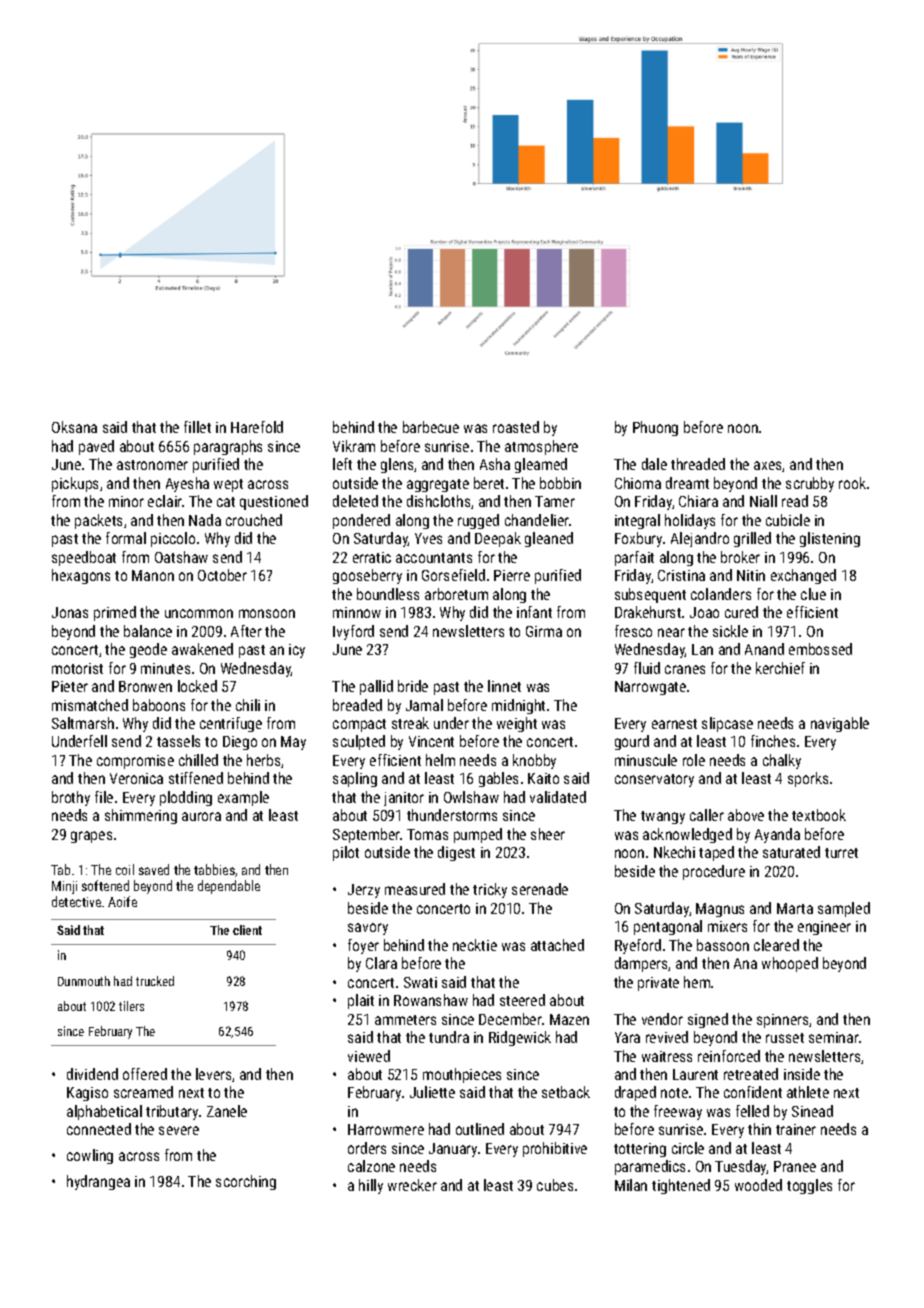 The width and height of the screenshot is (924, 1308). What do you see at coordinates (768, 466) in the screenshot?
I see `axes` at bounding box center [768, 466].
